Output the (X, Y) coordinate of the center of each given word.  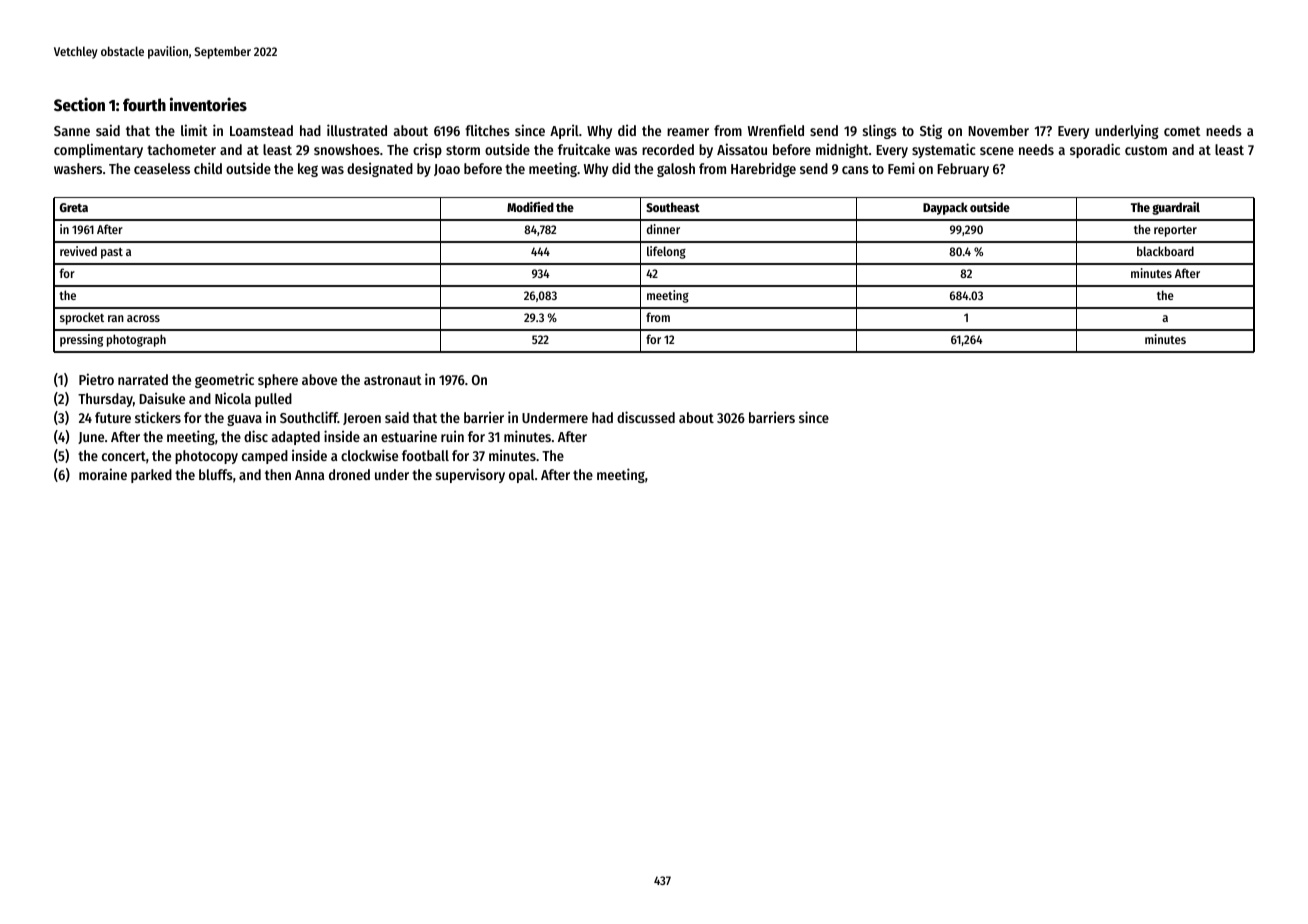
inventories (208, 104)
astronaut (393, 380)
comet (1182, 131)
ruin (452, 436)
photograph (136, 340)
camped (265, 457)
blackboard (1165, 251)
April (564, 131)
